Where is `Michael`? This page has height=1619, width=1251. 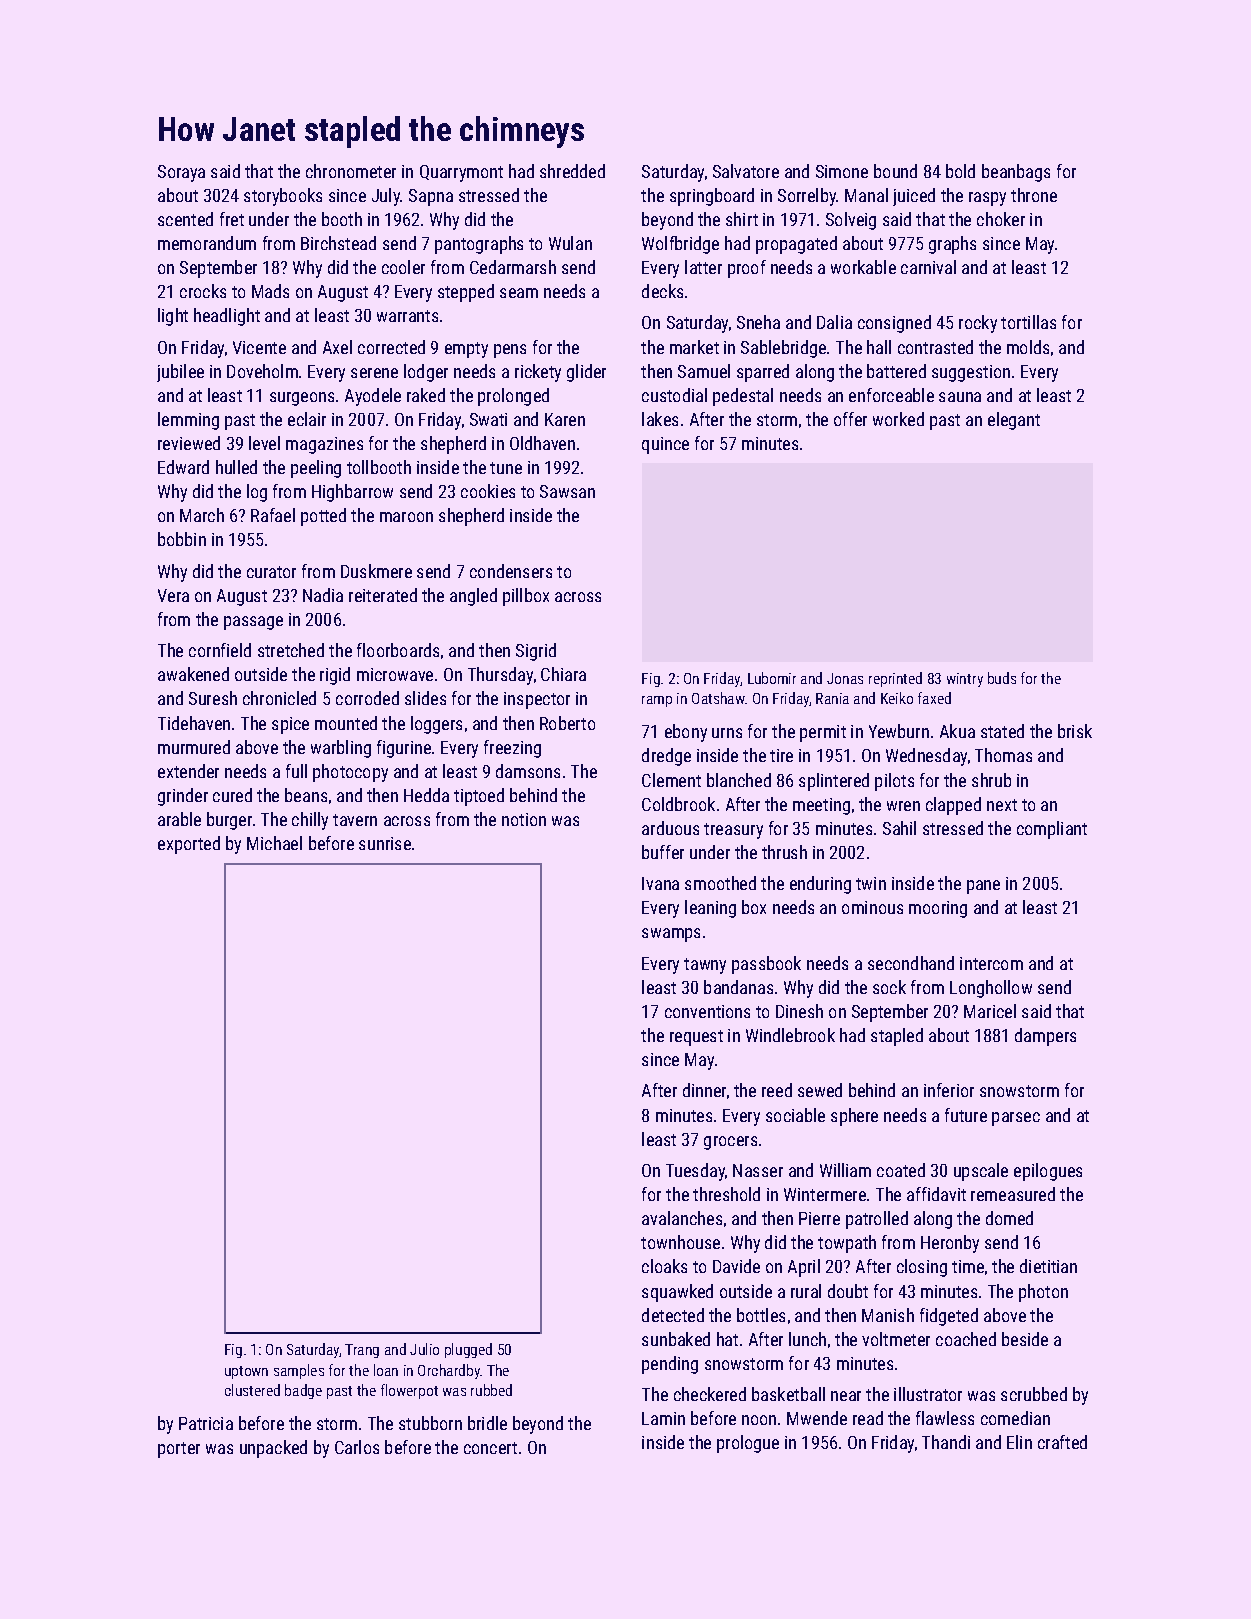
Michael is located at coordinates (274, 843).
